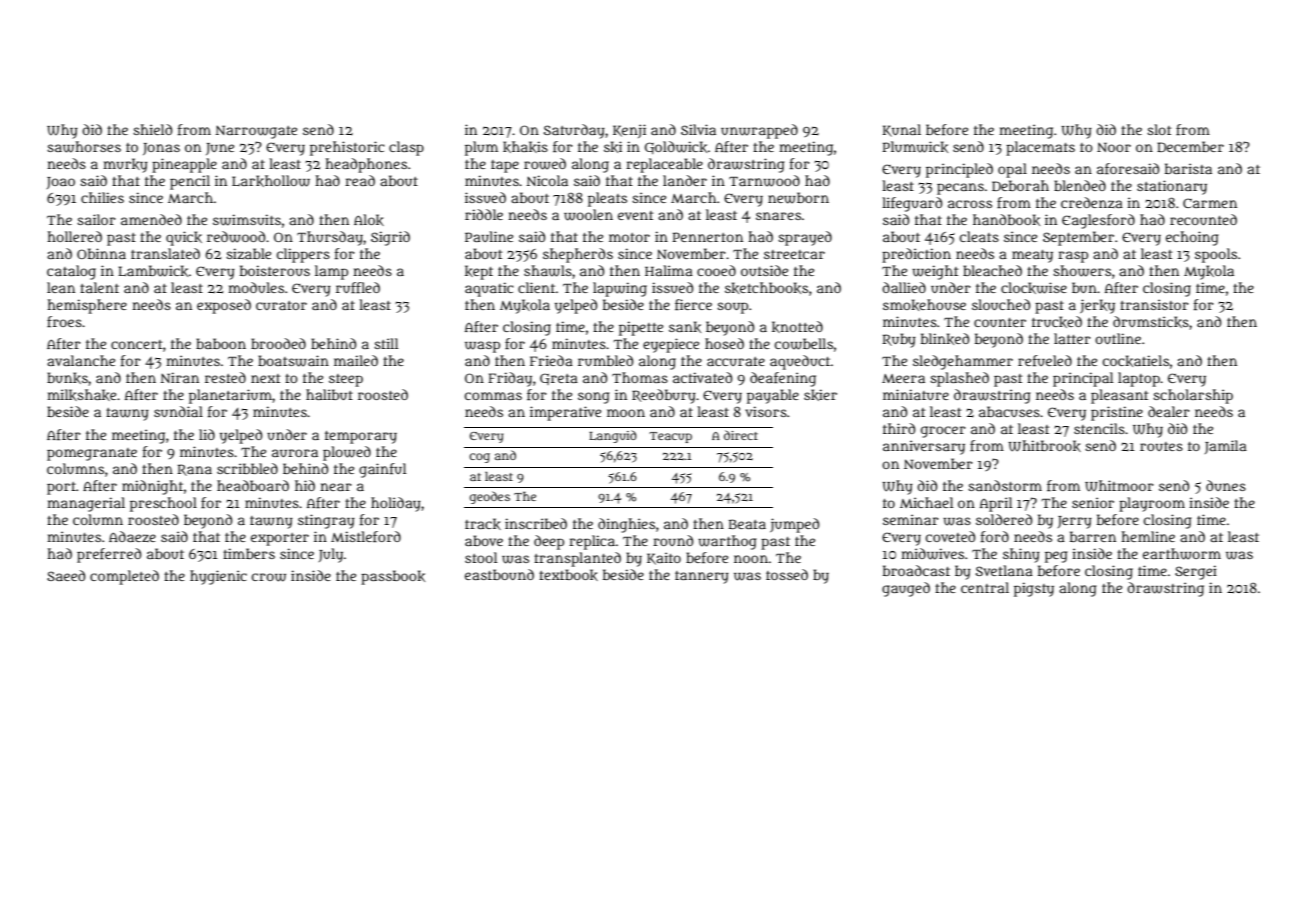  What do you see at coordinates (778, 216) in the page?
I see `snares` at bounding box center [778, 216].
